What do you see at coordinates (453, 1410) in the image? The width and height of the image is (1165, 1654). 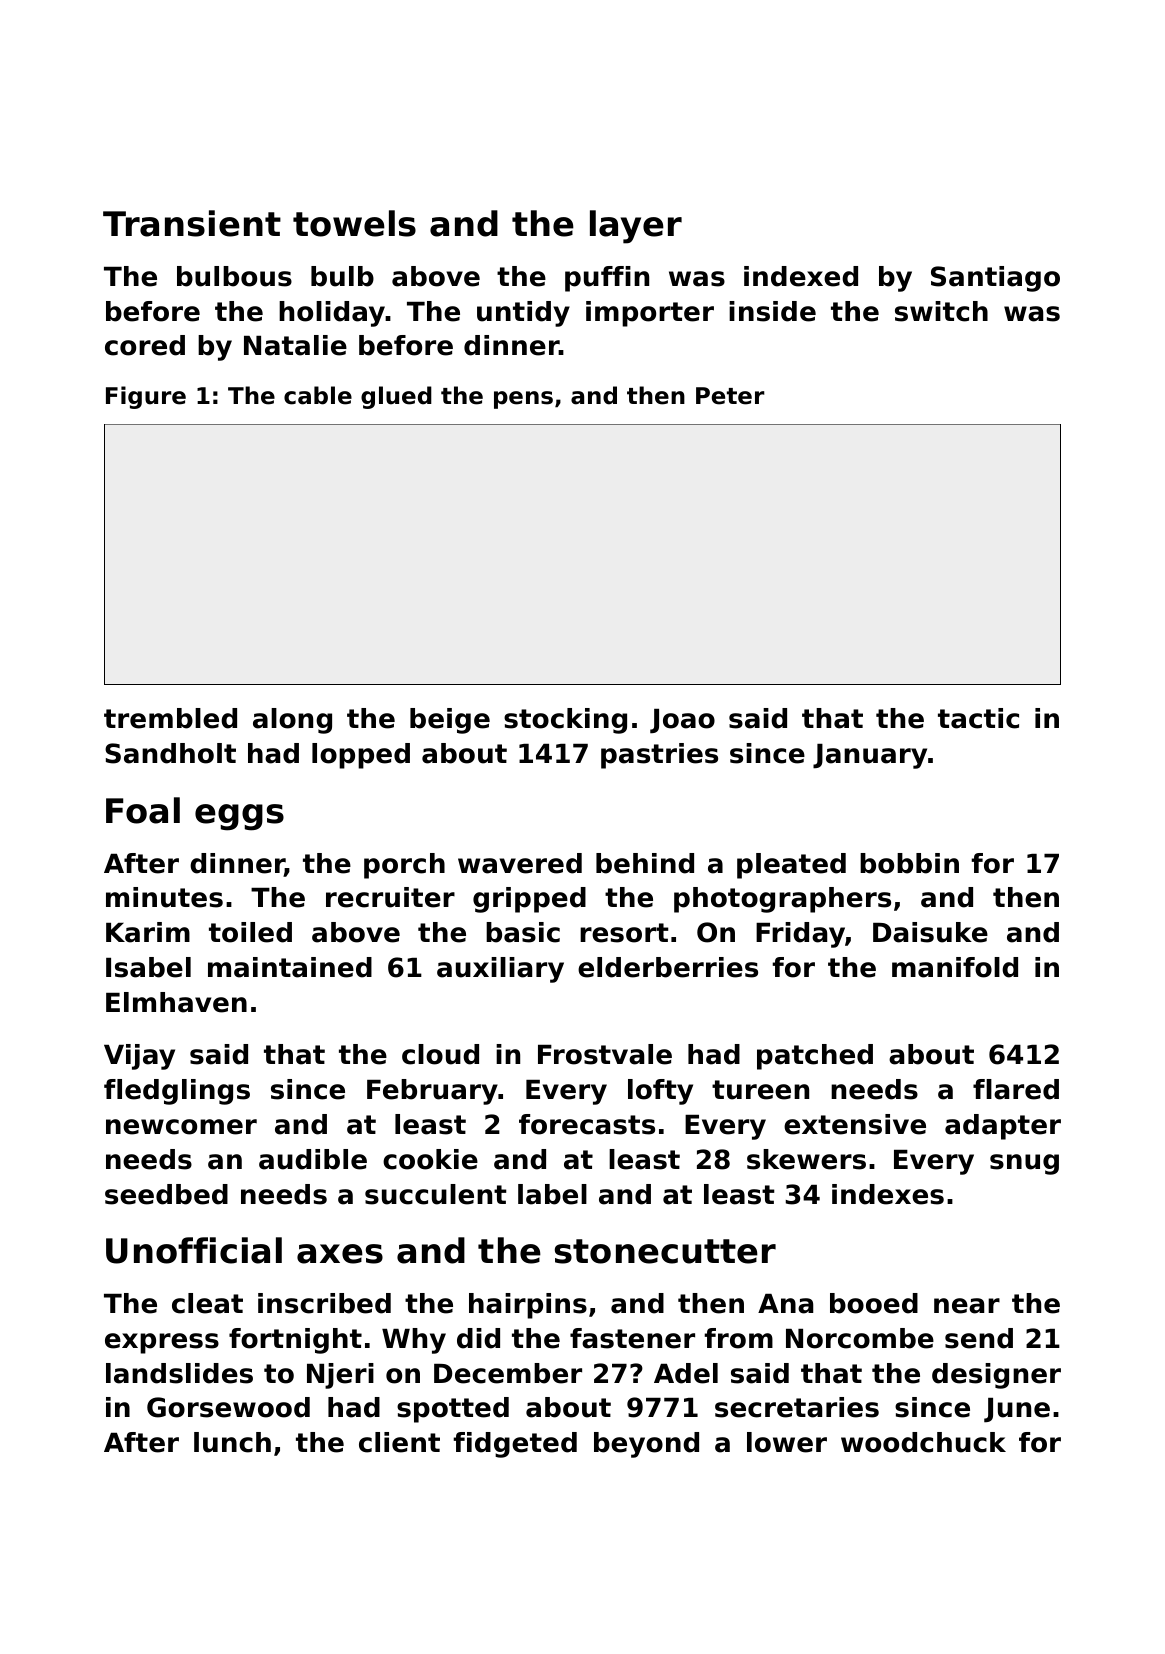 I see `spotted` at bounding box center [453, 1410].
